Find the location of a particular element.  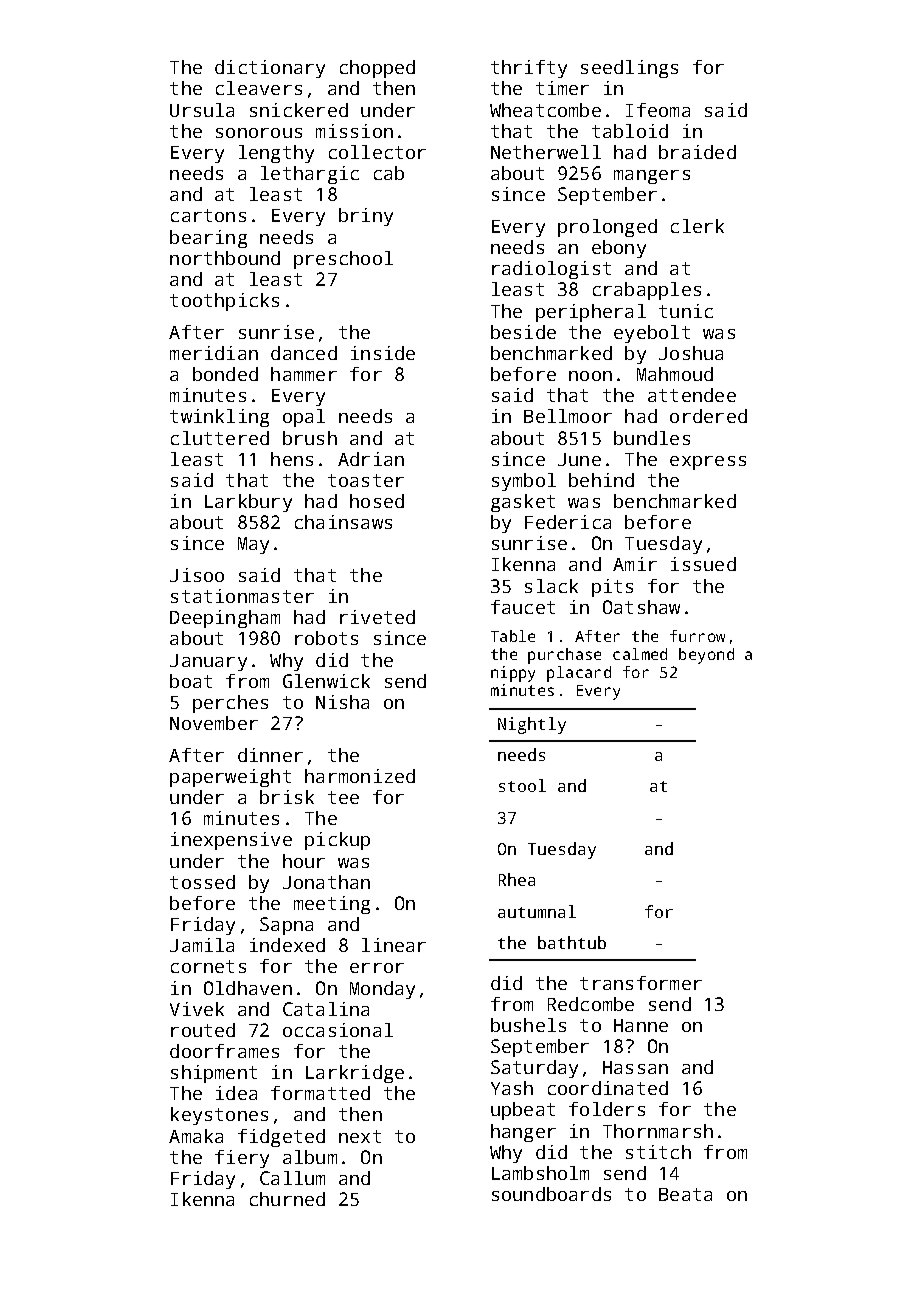

slack is located at coordinates (551, 586).
